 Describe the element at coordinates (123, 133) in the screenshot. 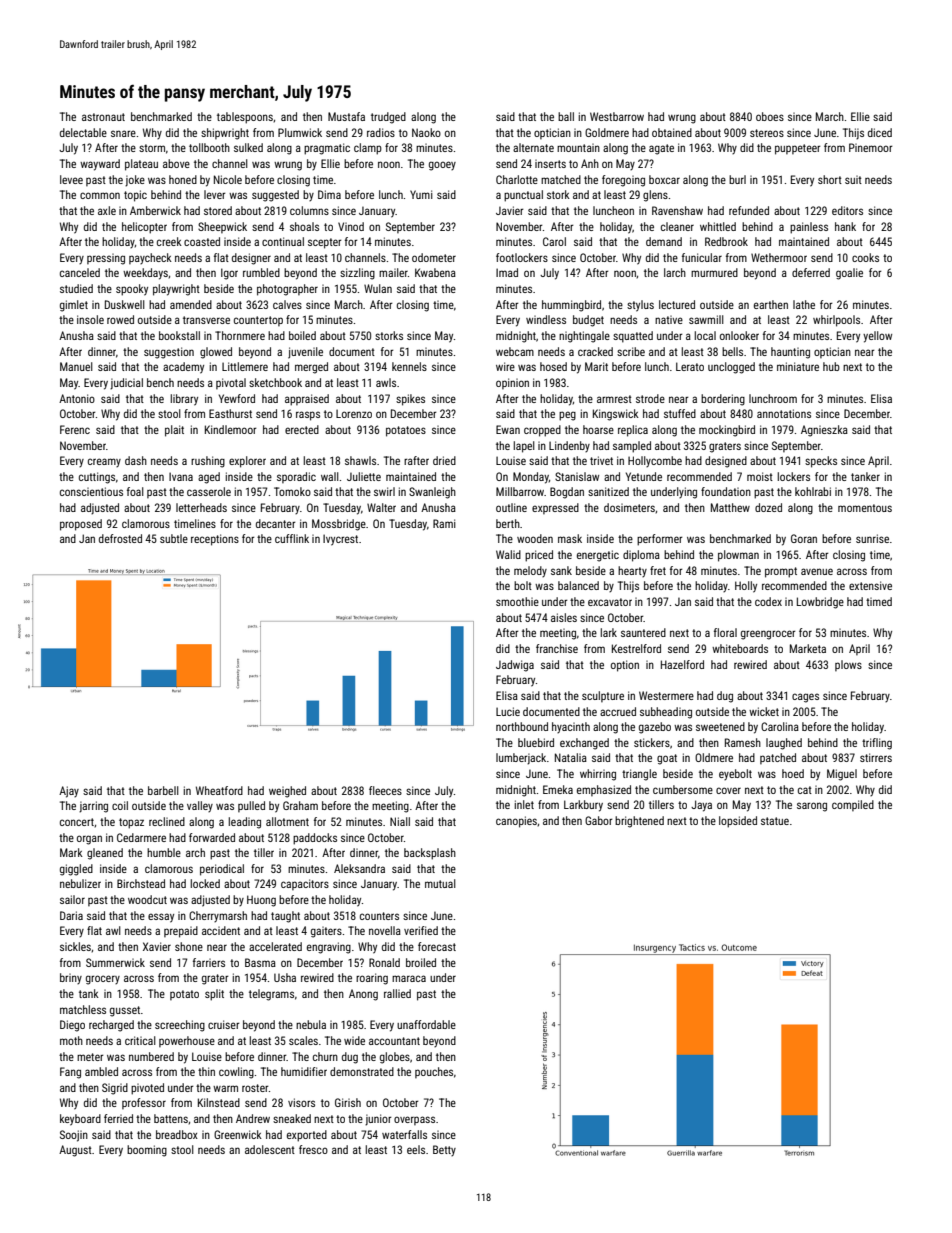

I see `snare` at that location.
